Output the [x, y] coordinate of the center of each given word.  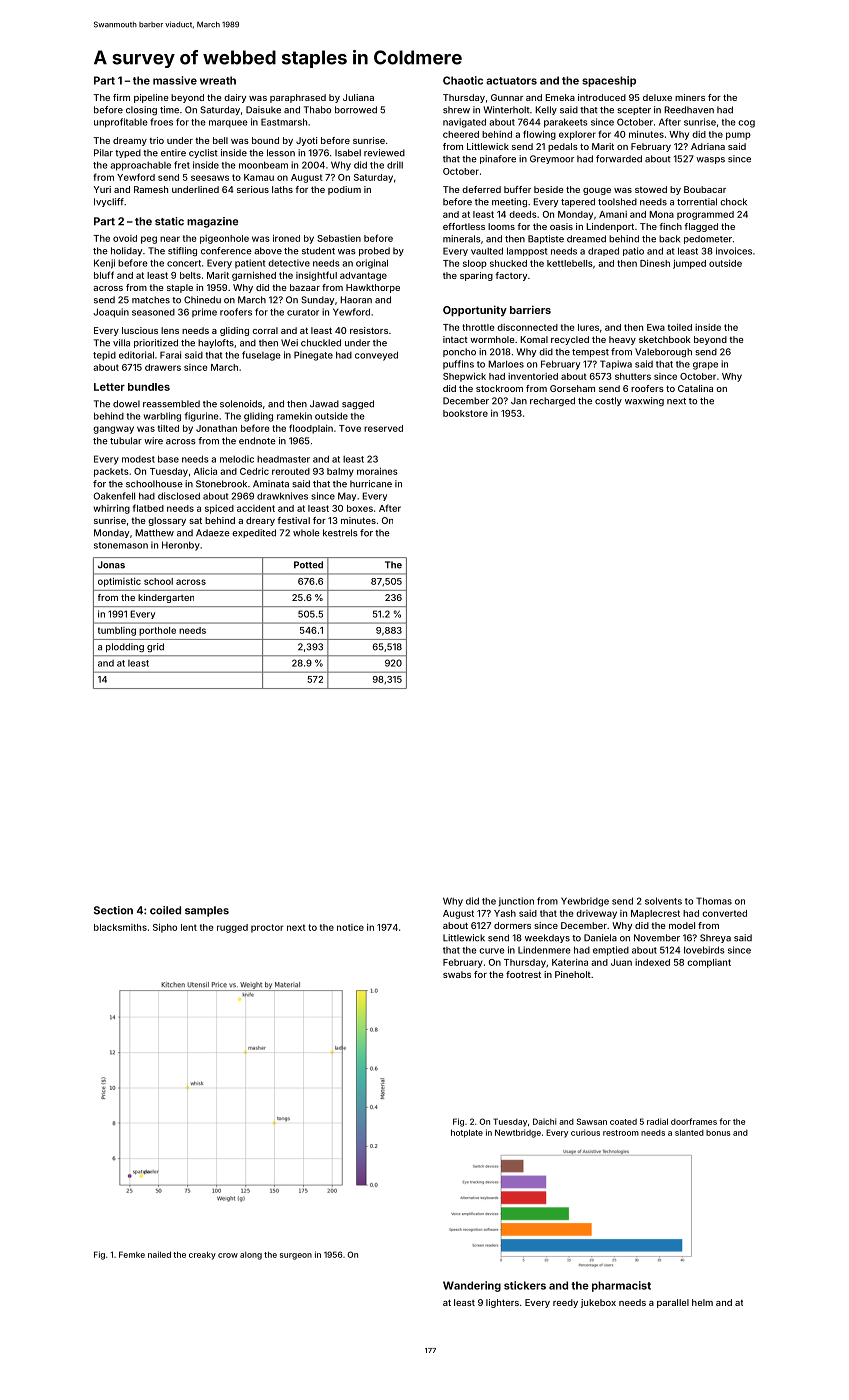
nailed [159, 1254]
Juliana [358, 97]
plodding [125, 647]
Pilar [103, 153]
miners [690, 97]
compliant [709, 963]
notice [350, 927]
